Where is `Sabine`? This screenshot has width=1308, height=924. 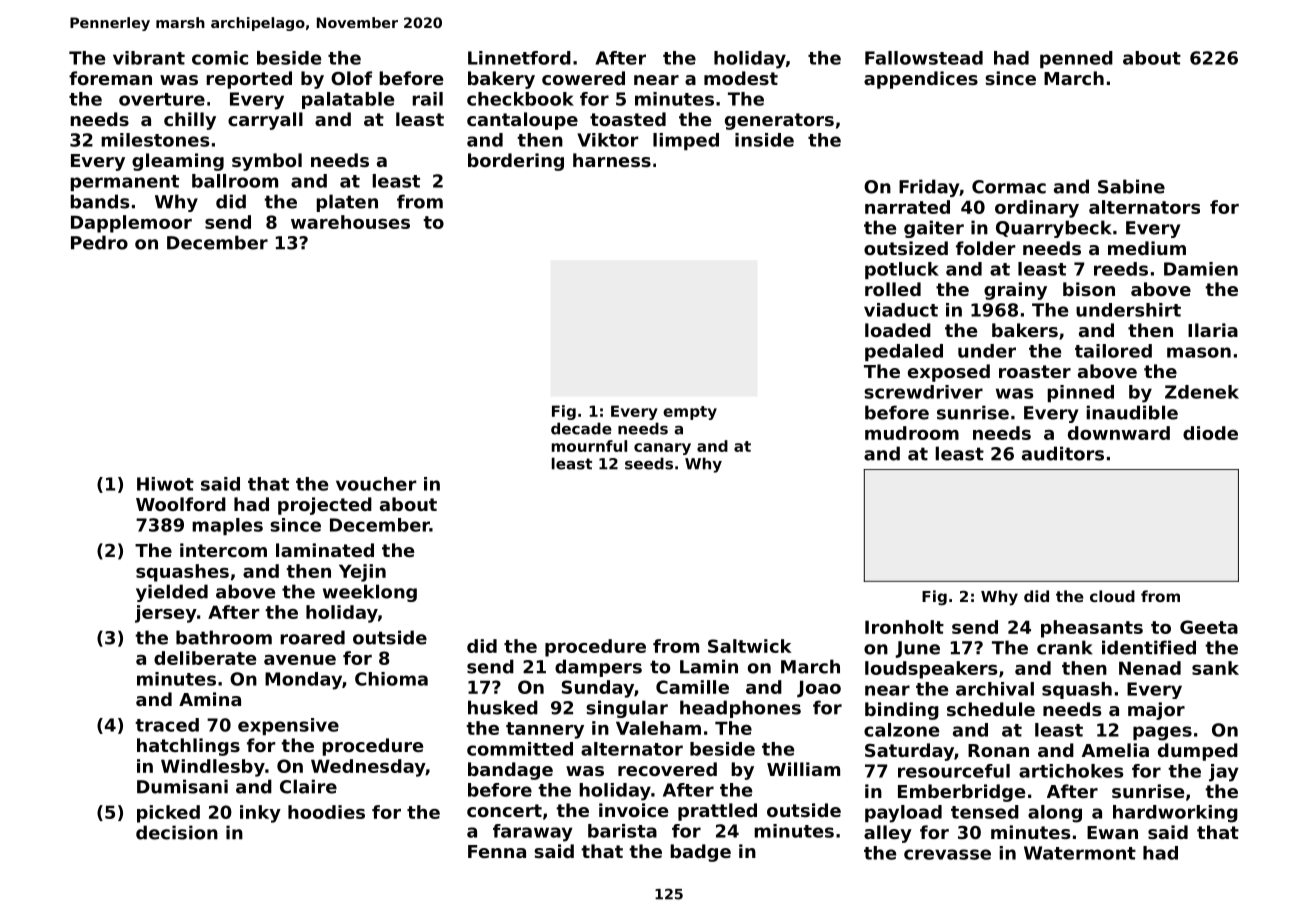 Sabine is located at coordinates (1131, 186).
